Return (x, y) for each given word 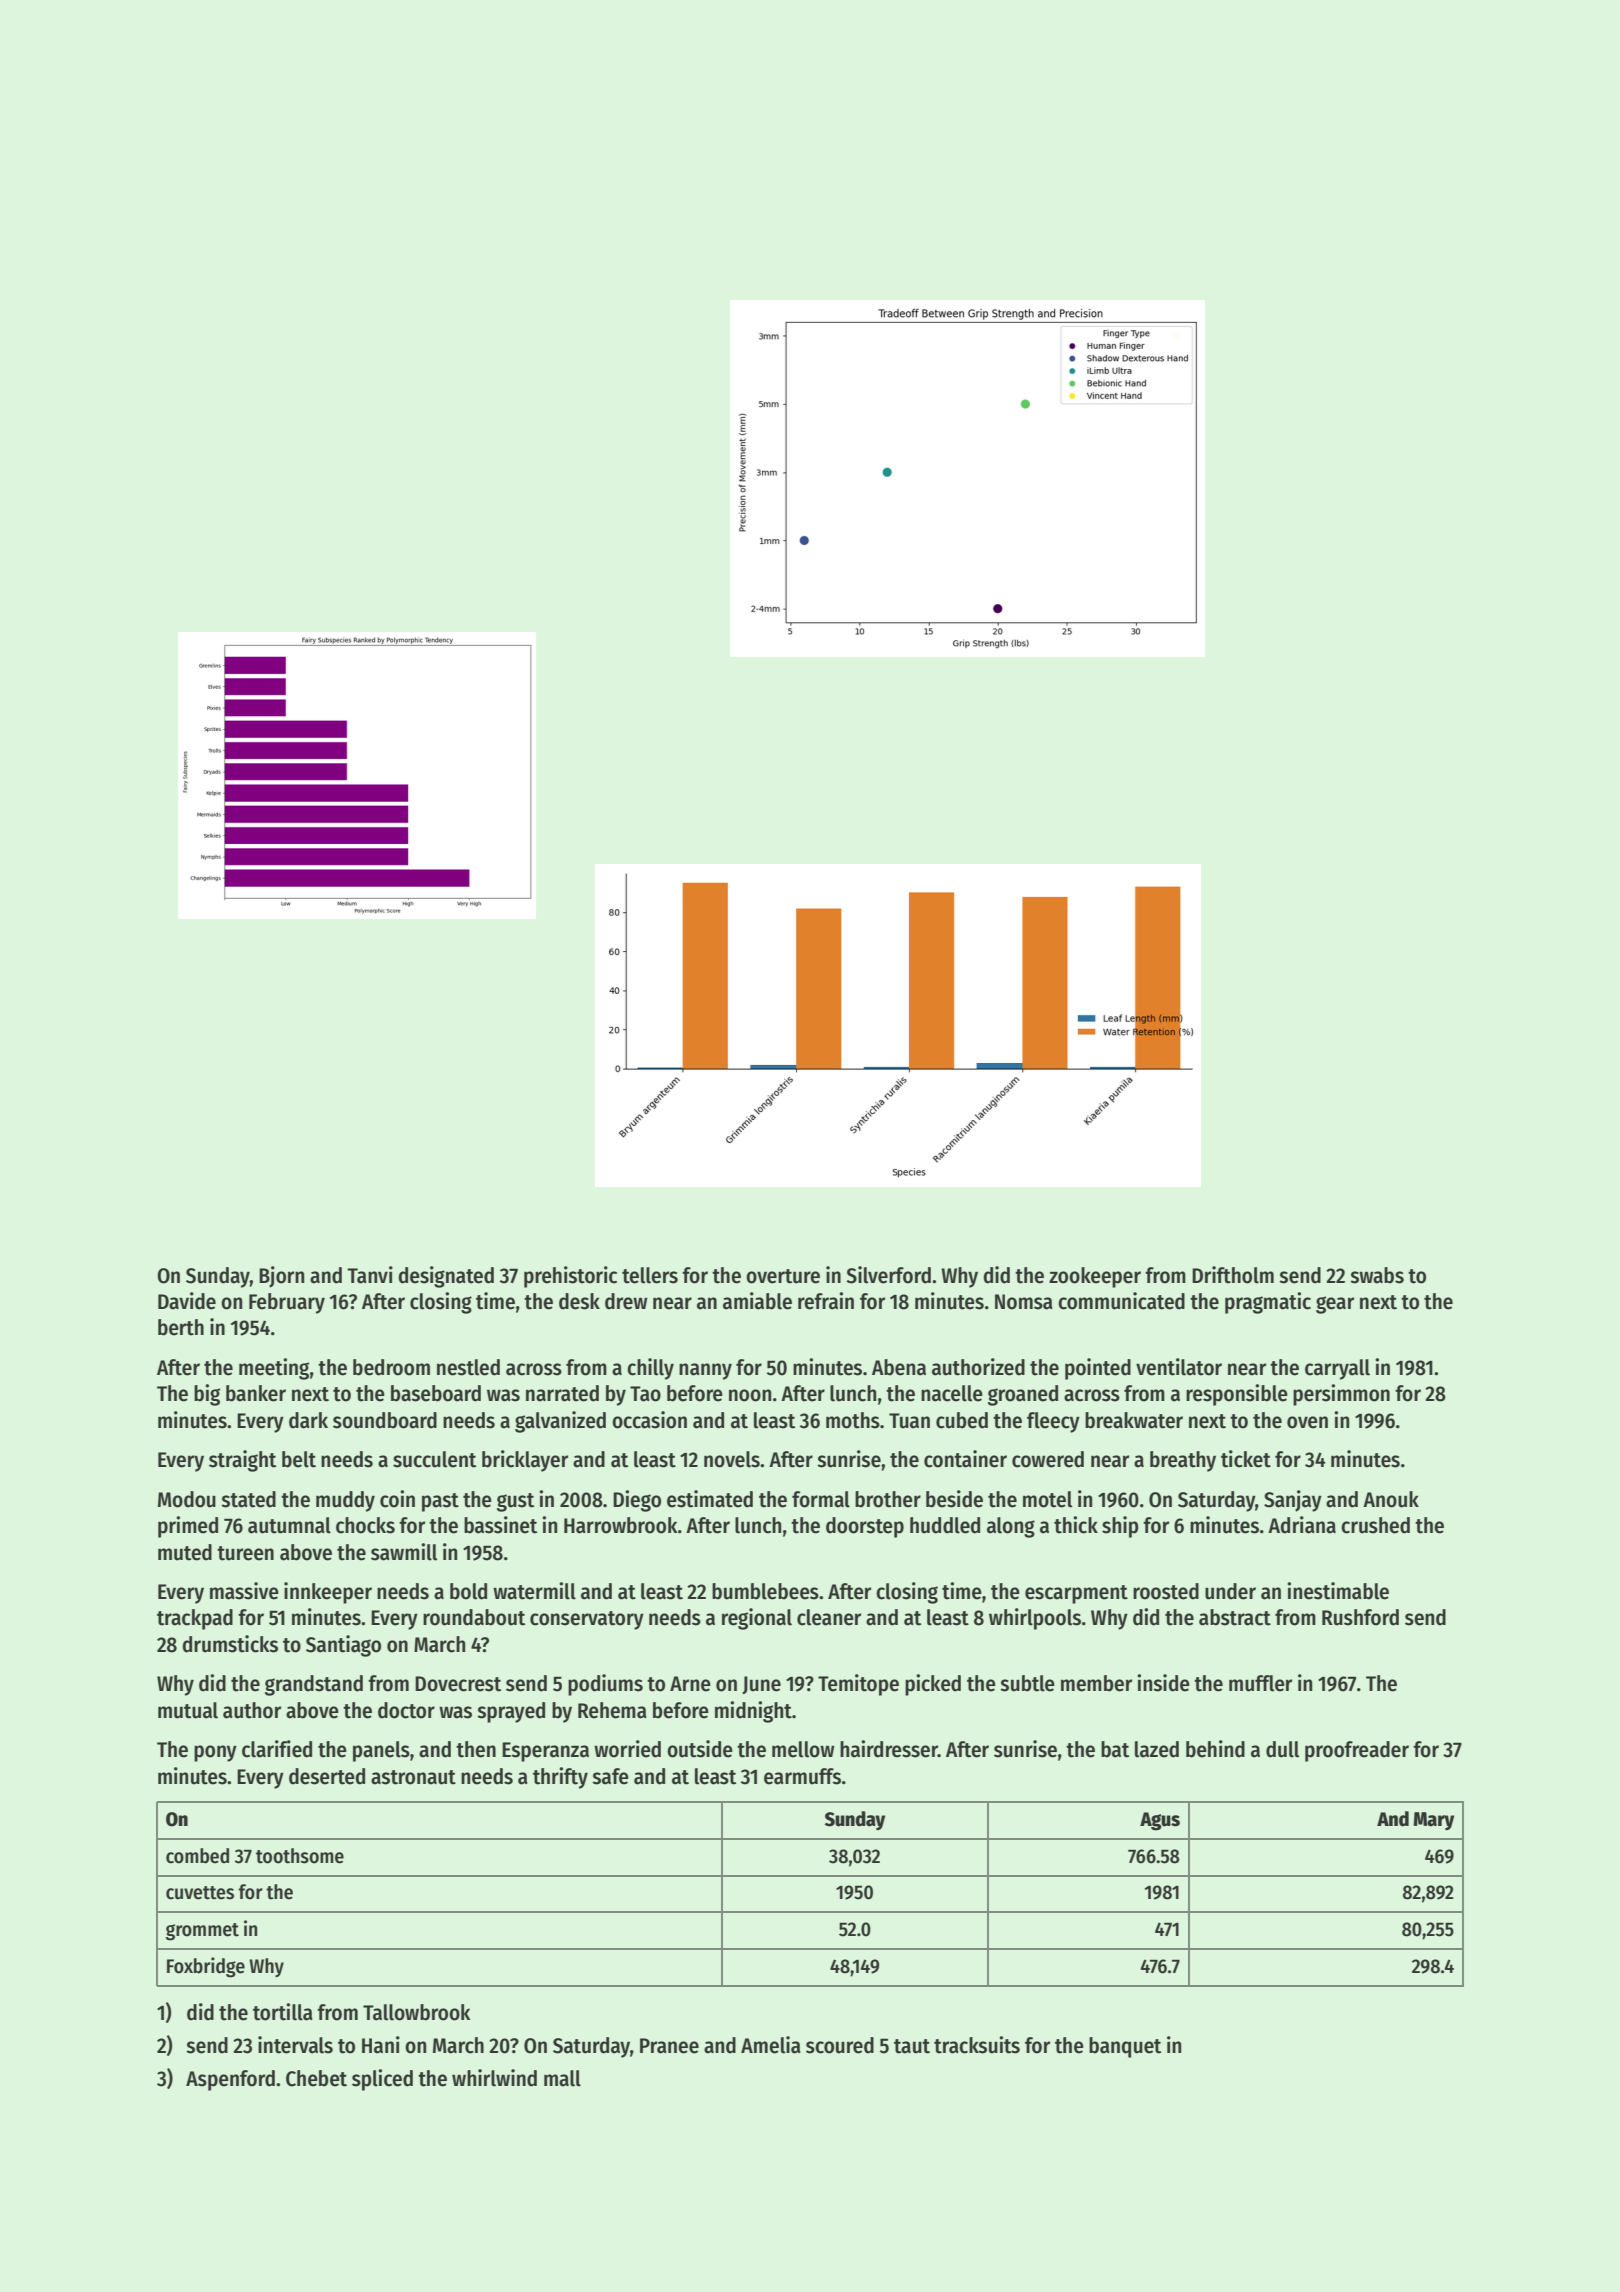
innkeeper (328, 1593)
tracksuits (977, 2045)
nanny (705, 1371)
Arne (690, 1684)
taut (912, 2046)
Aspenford (230, 2080)
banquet (1125, 2047)
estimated (710, 1499)
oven (1307, 1422)
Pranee (669, 2046)
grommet (202, 1932)
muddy (345, 1501)
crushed (1375, 1525)
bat (1115, 1749)
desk (579, 1301)
